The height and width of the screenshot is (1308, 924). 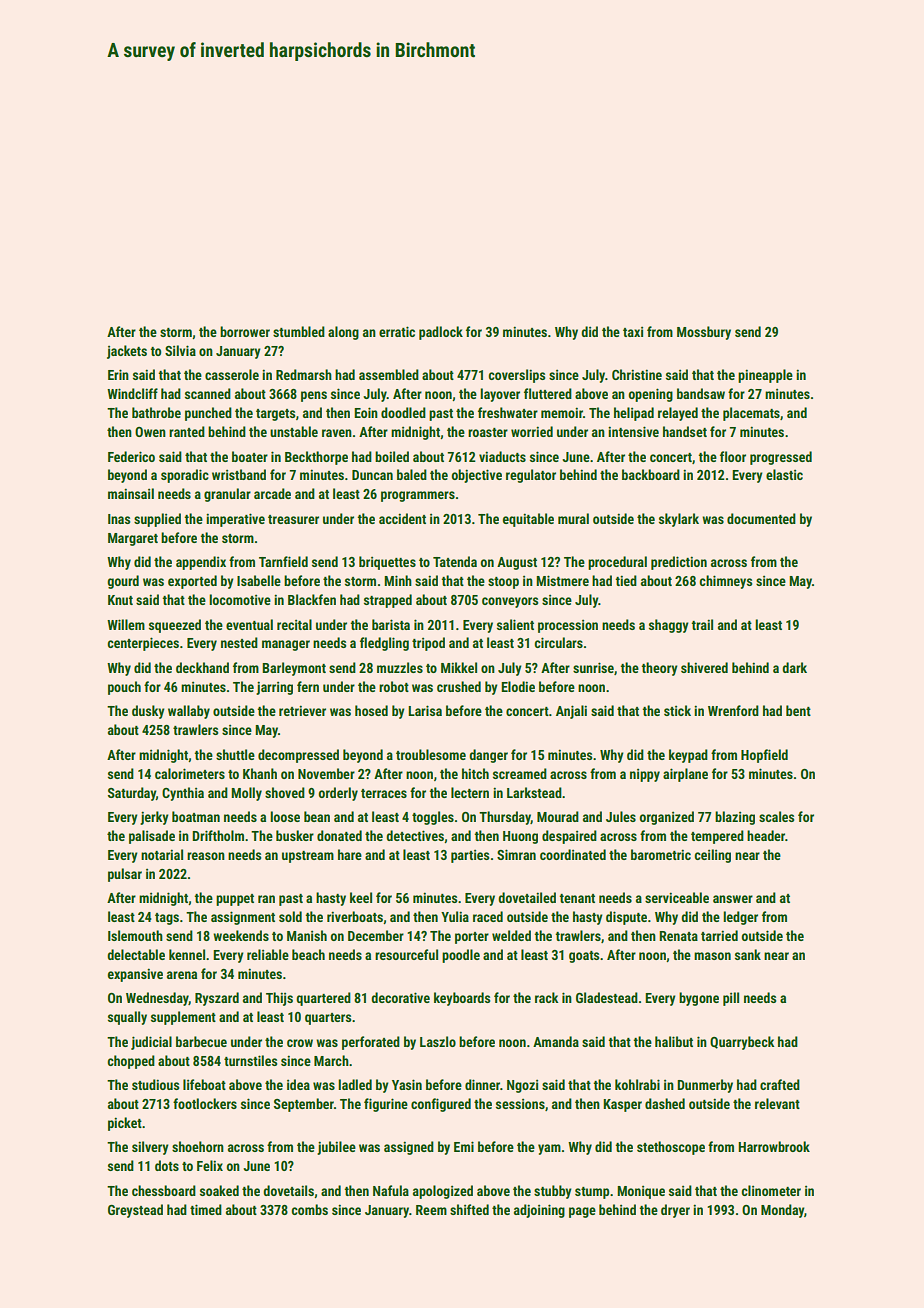 I want to click on turnstiles, so click(x=250, y=1060).
